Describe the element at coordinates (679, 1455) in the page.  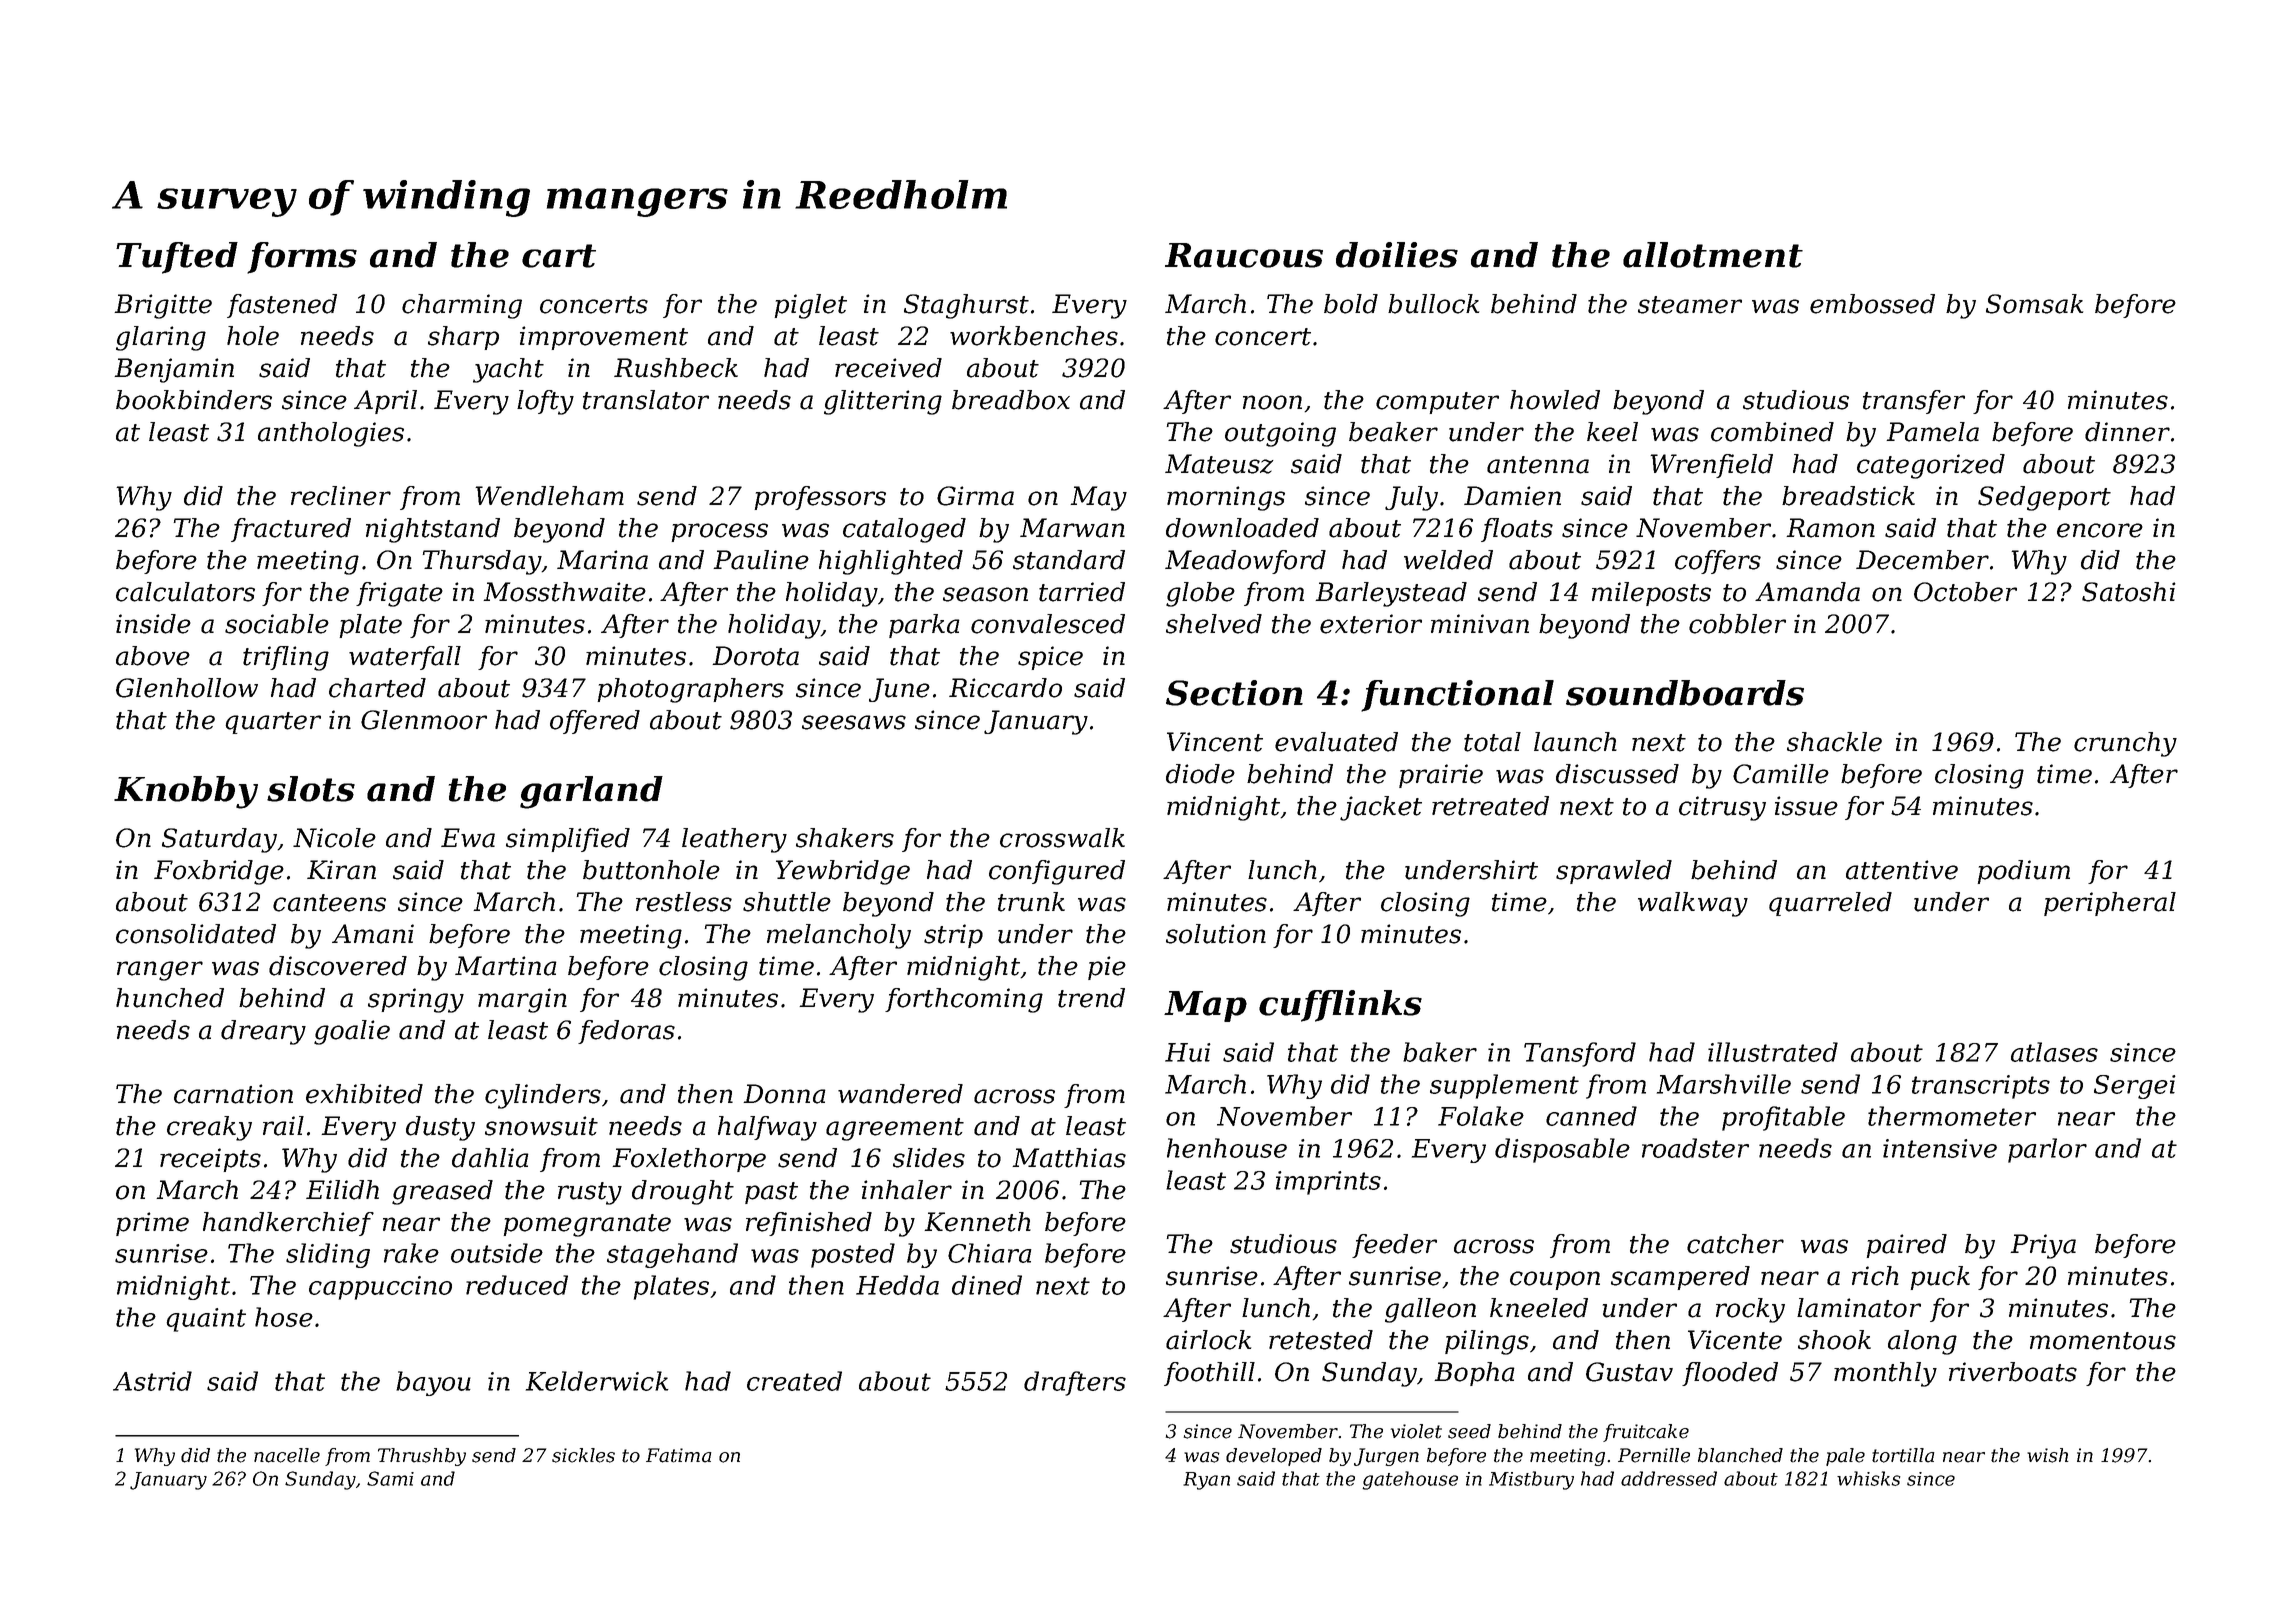
I see `Fatima` at that location.
